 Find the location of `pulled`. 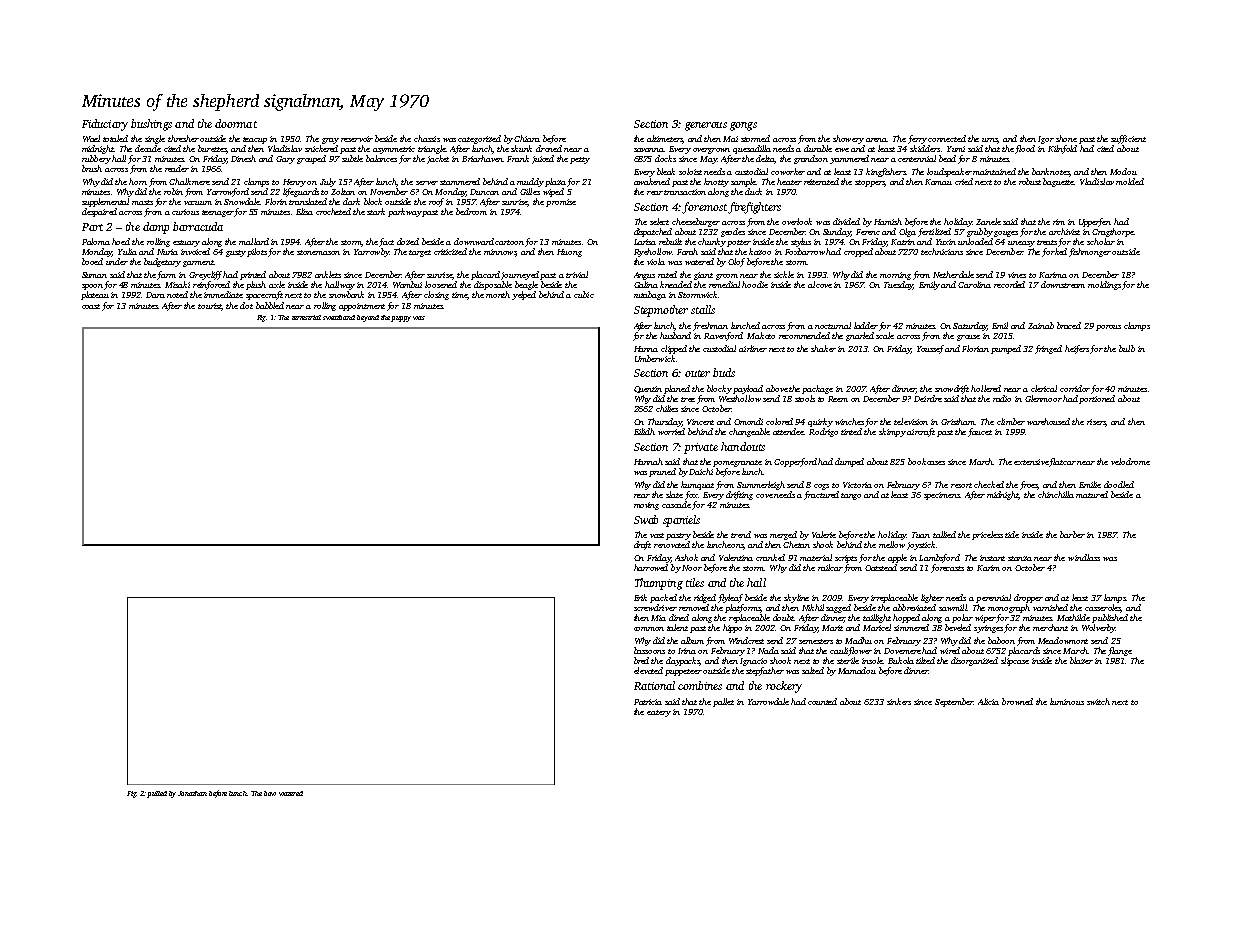

pulled is located at coordinates (157, 794).
